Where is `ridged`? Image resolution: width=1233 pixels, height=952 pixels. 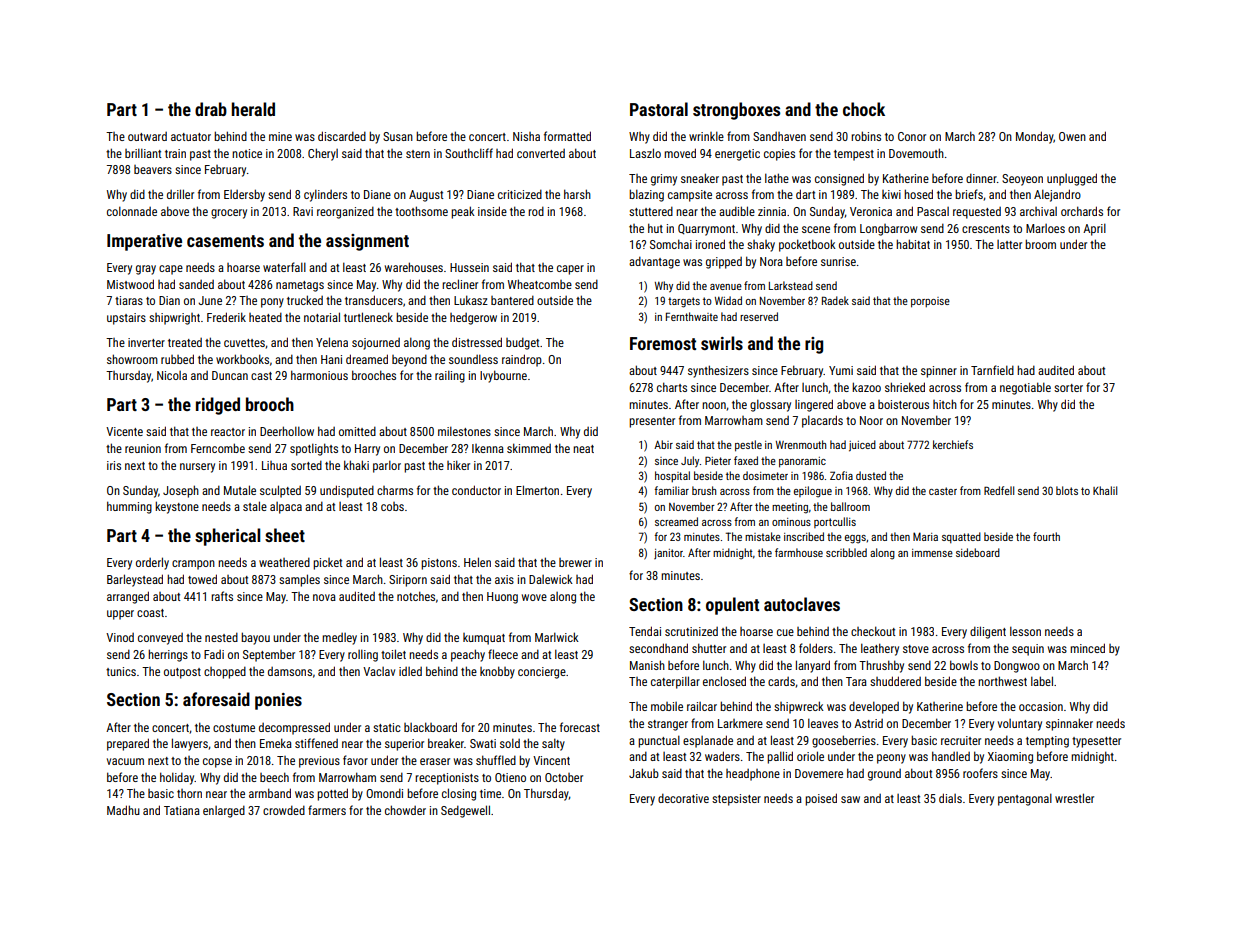 ridged is located at coordinates (218, 406).
